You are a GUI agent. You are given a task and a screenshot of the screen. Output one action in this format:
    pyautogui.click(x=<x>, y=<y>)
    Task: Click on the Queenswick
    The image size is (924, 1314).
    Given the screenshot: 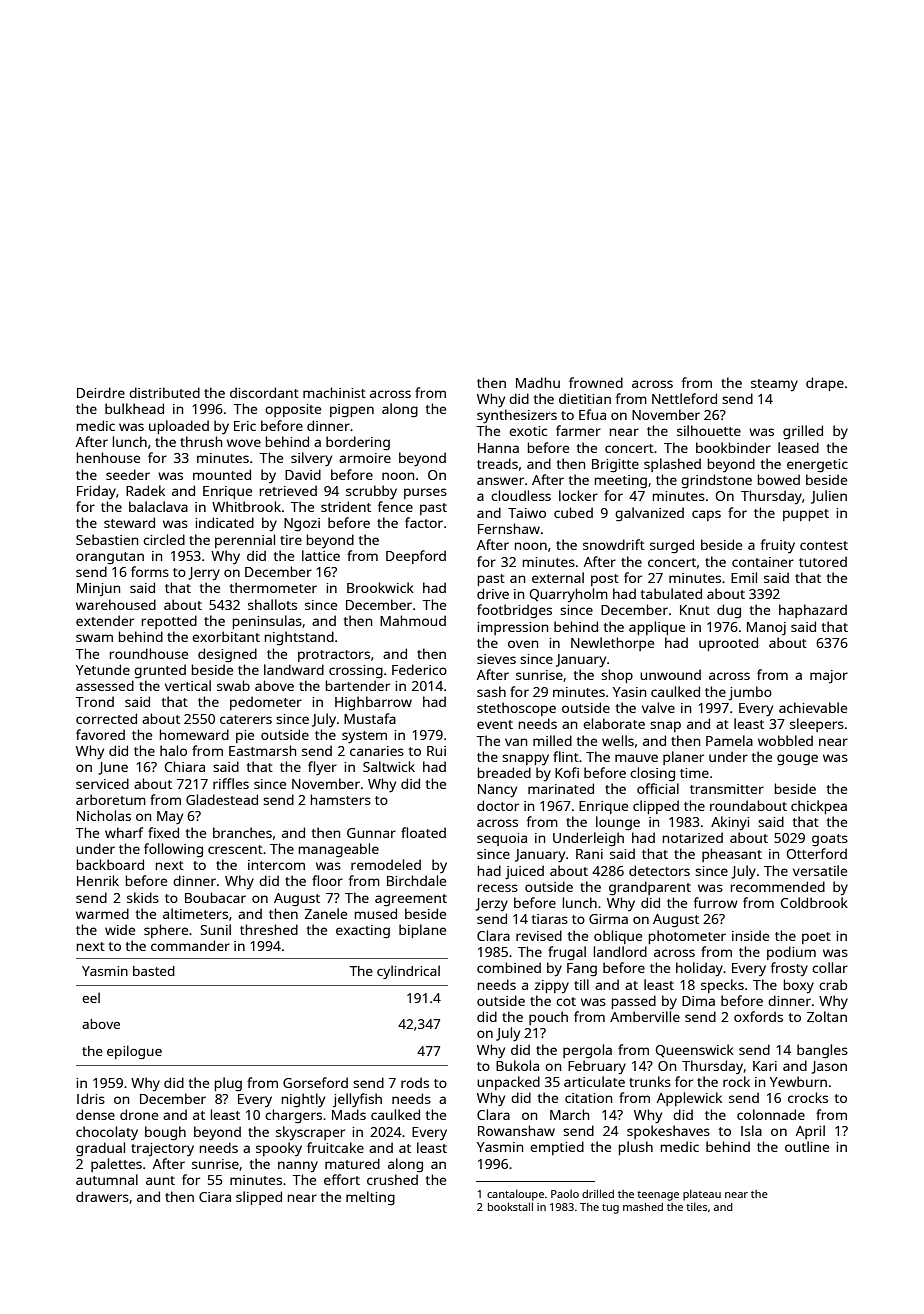 What is the action you would take?
    pyautogui.click(x=695, y=1051)
